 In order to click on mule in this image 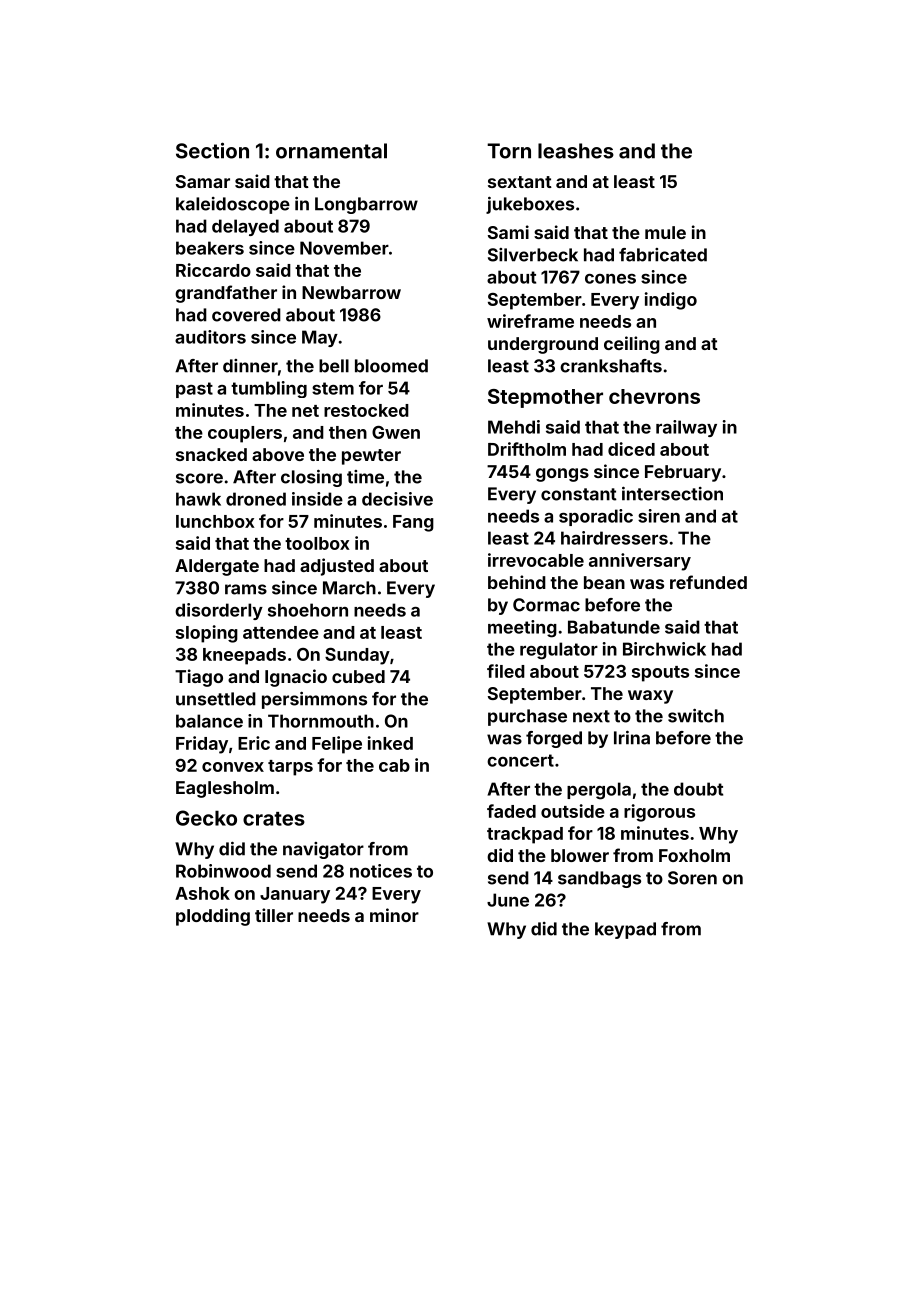, I will do `click(665, 232)`.
